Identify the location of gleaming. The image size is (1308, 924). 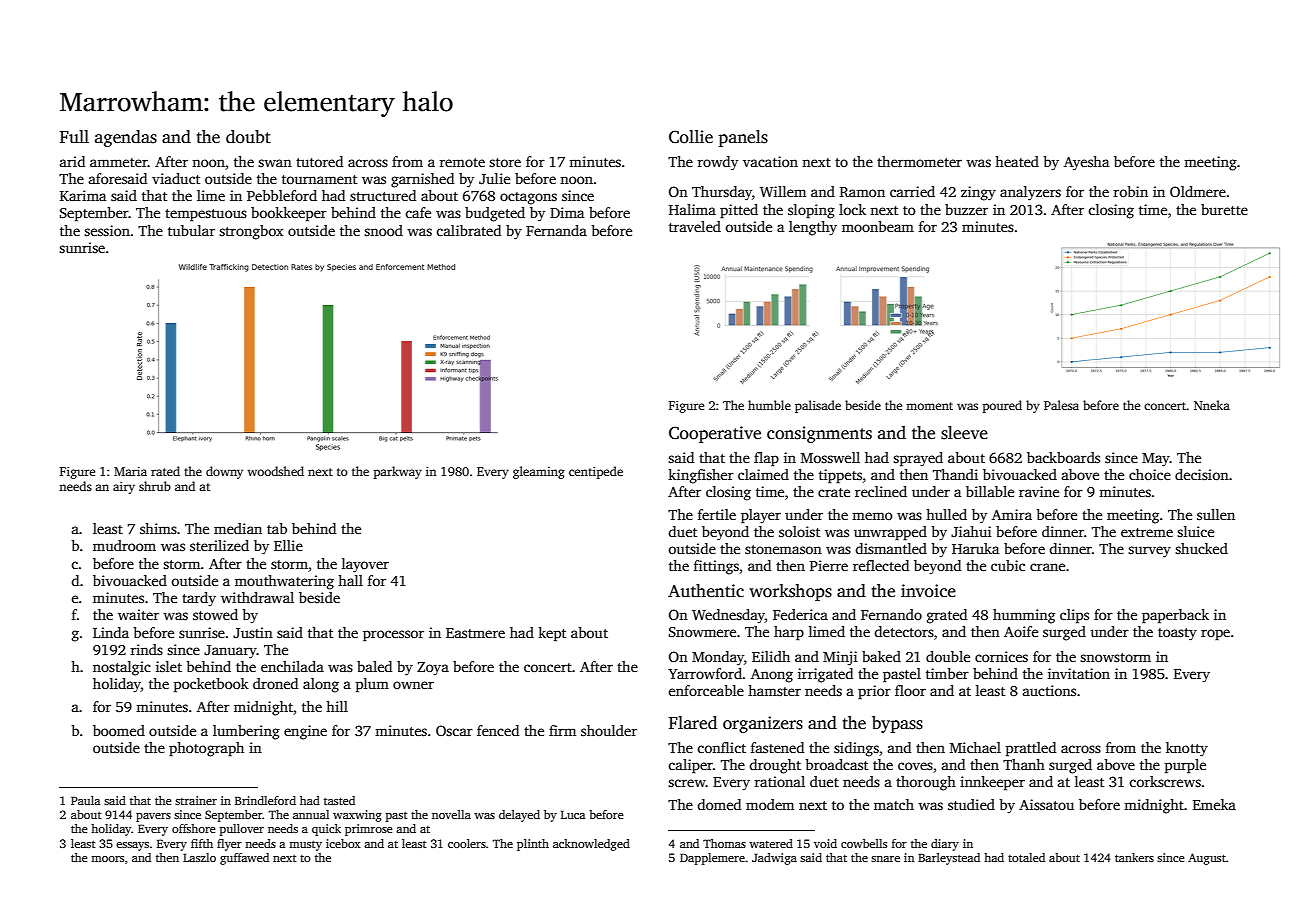
(539, 472).
